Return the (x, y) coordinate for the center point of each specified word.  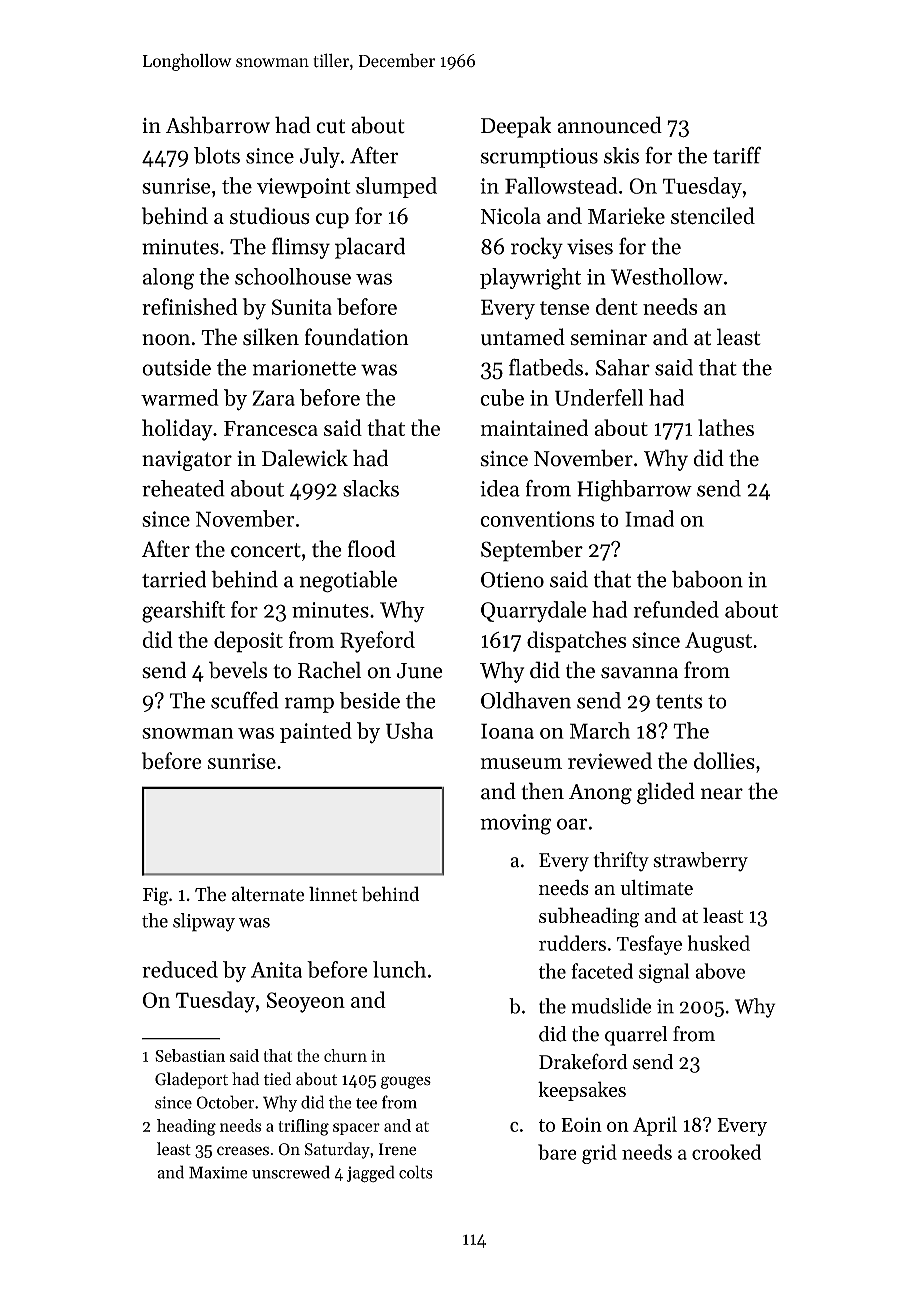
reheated (183, 488)
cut (330, 126)
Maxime (218, 1172)
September (532, 551)
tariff (737, 155)
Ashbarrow (218, 125)
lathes (726, 427)
